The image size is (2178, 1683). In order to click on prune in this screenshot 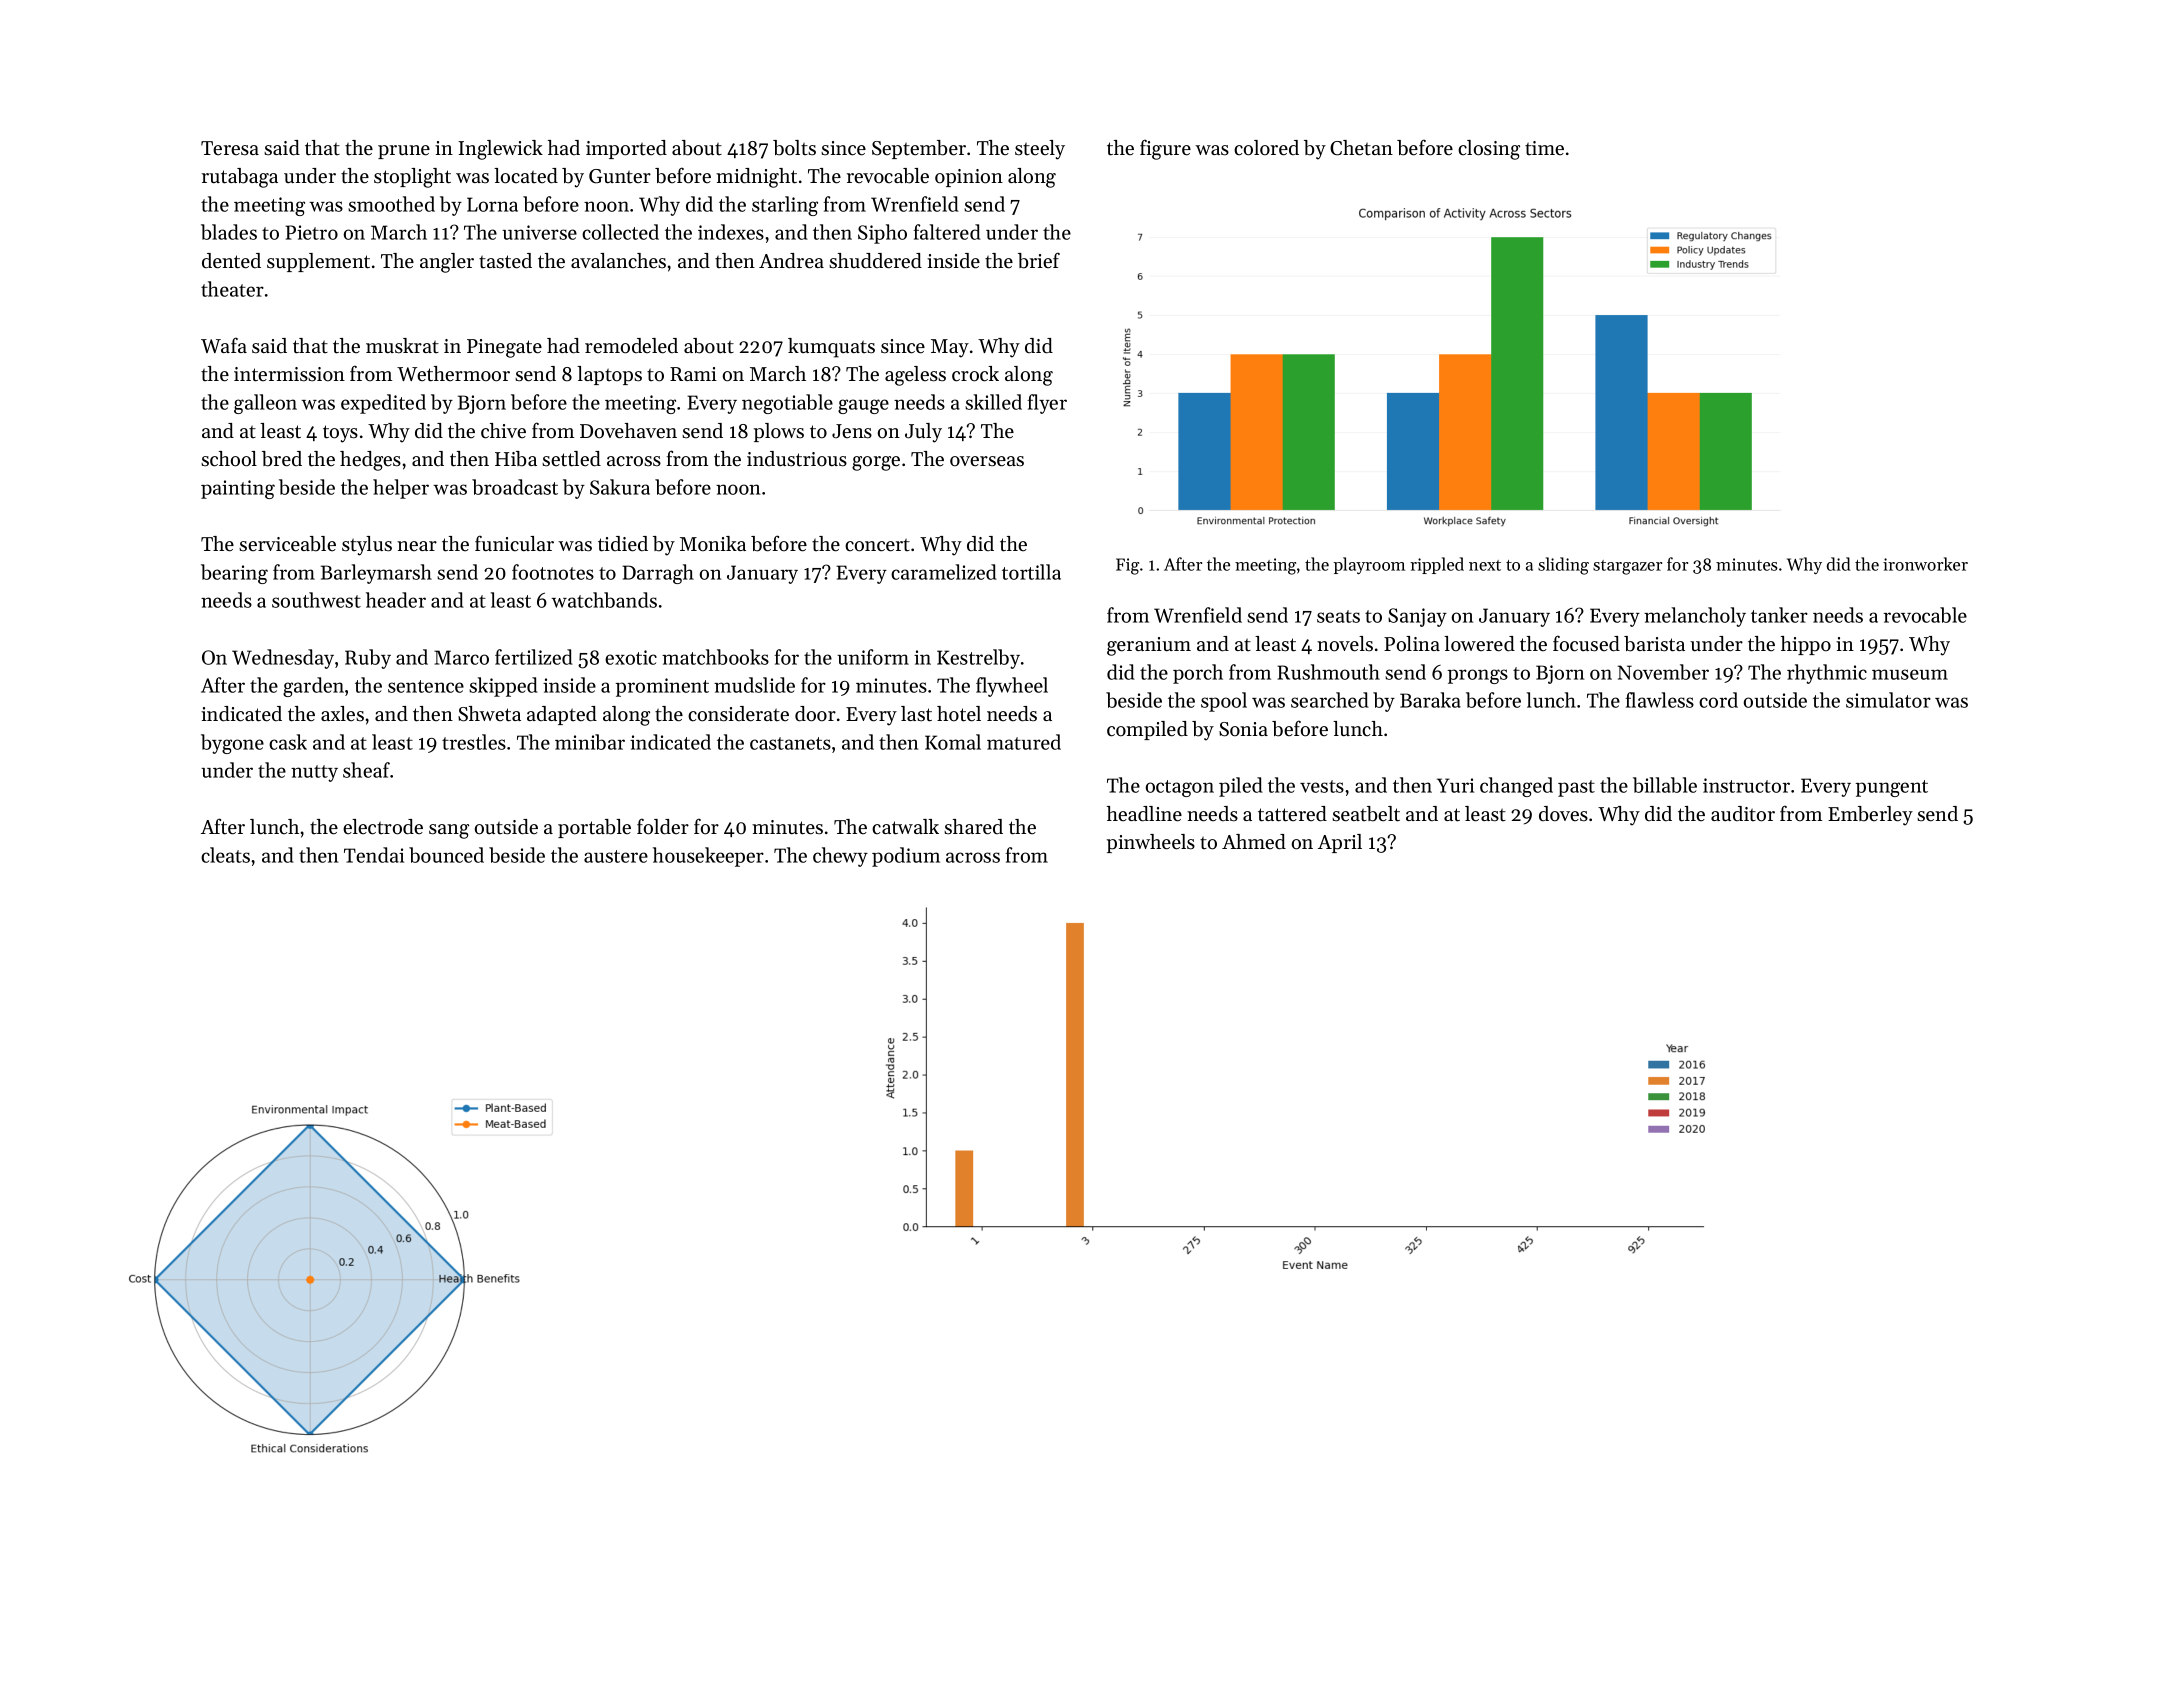, I will do `click(404, 152)`.
